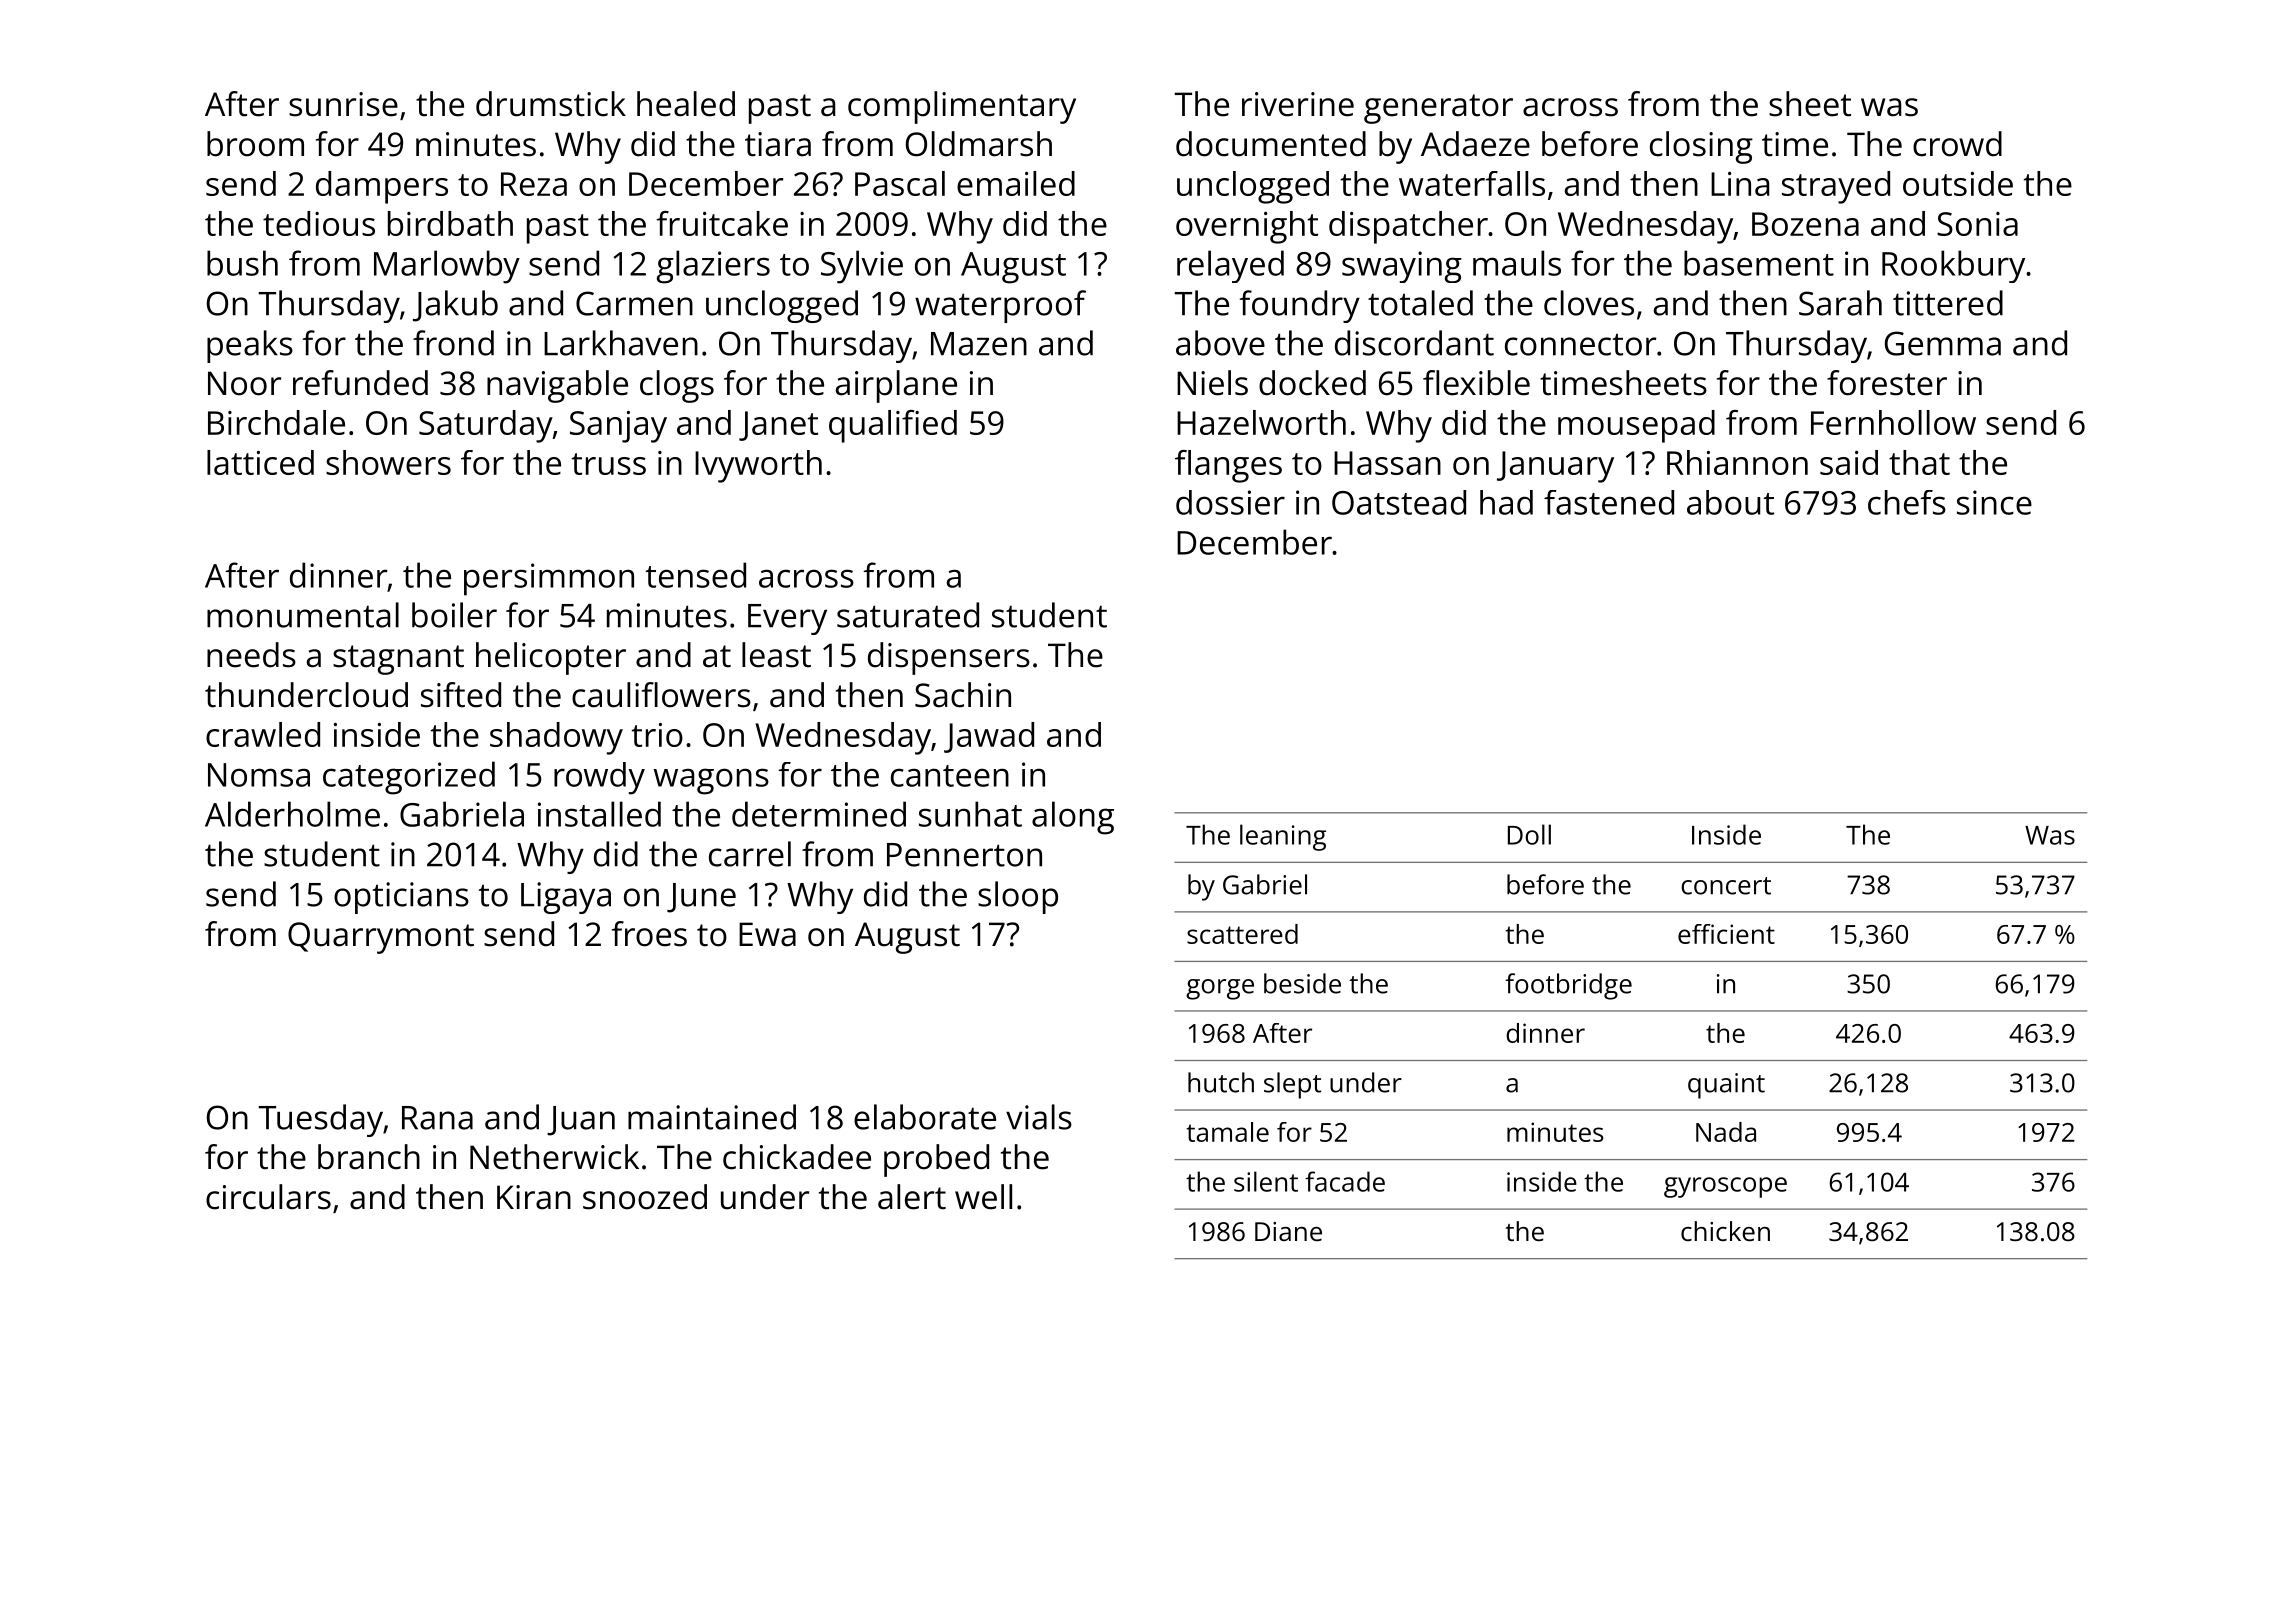 The height and width of the screenshot is (1620, 2292). I want to click on overnight, so click(1247, 227).
